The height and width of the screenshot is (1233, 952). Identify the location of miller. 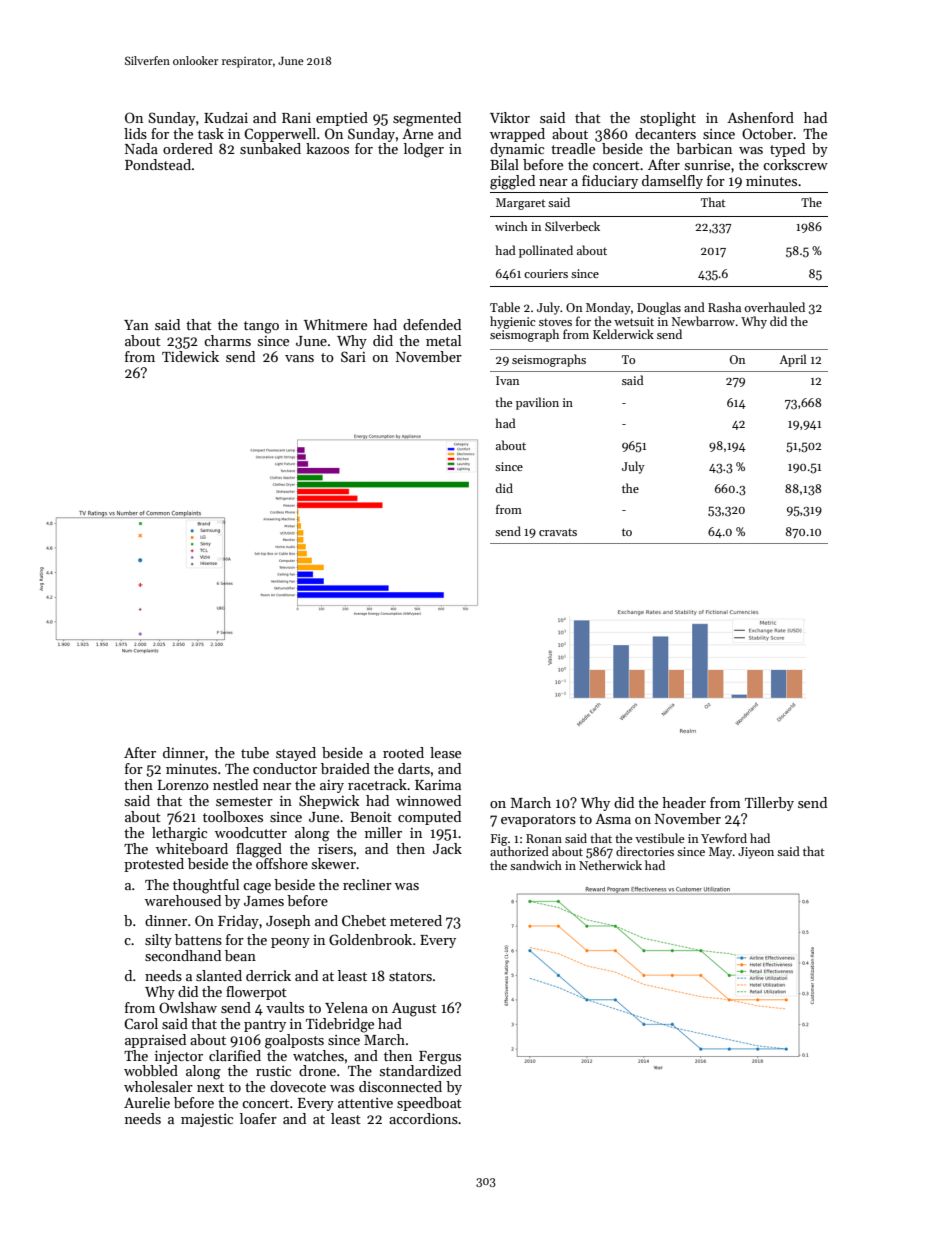
(383, 832).
